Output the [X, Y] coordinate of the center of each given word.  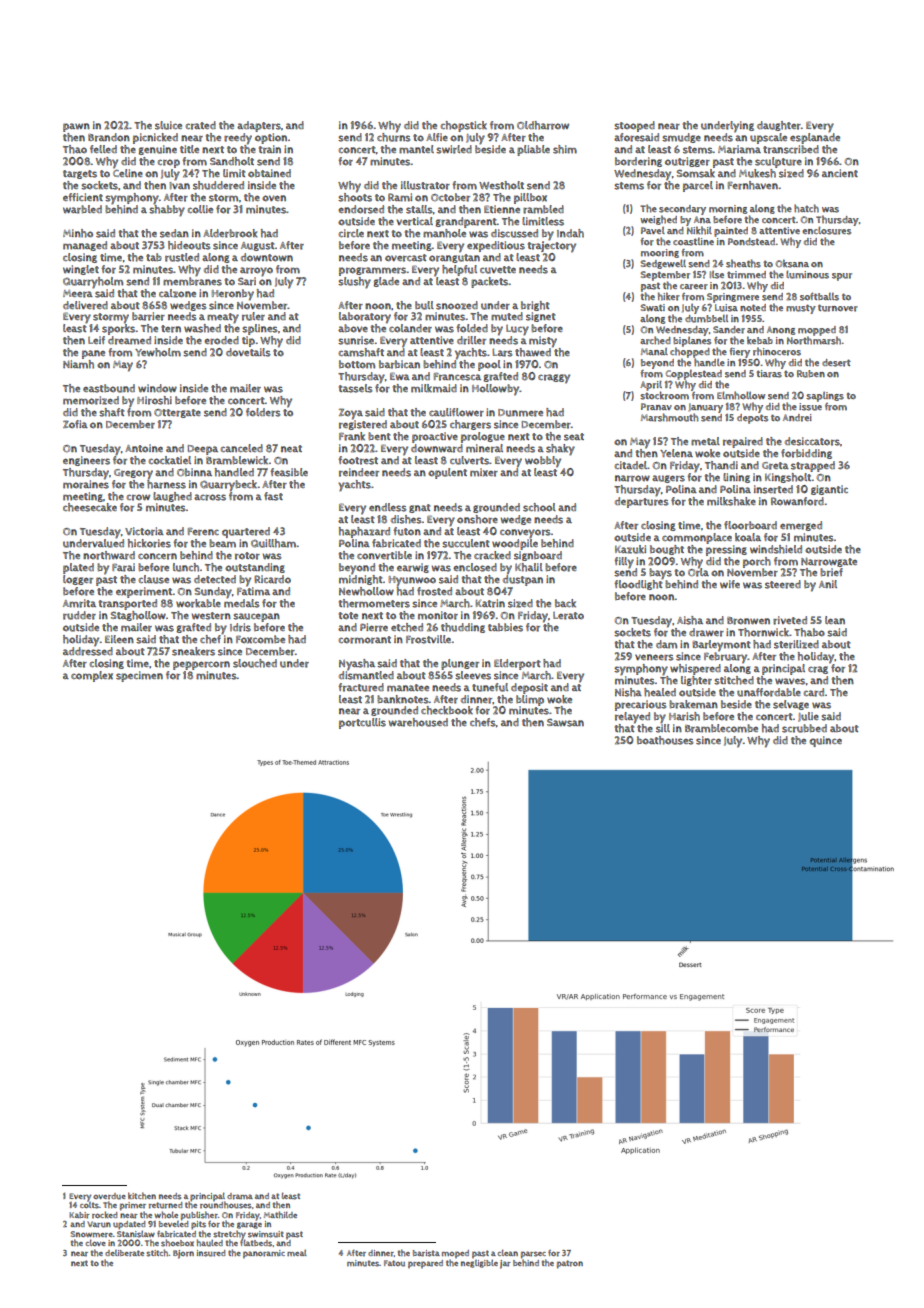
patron [570, 1264]
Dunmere [520, 413]
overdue [109, 1196]
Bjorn [183, 1254]
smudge [681, 138]
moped [455, 1254]
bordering [638, 162]
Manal [654, 351]
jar [505, 1264]
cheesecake [90, 507]
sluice [168, 125]
